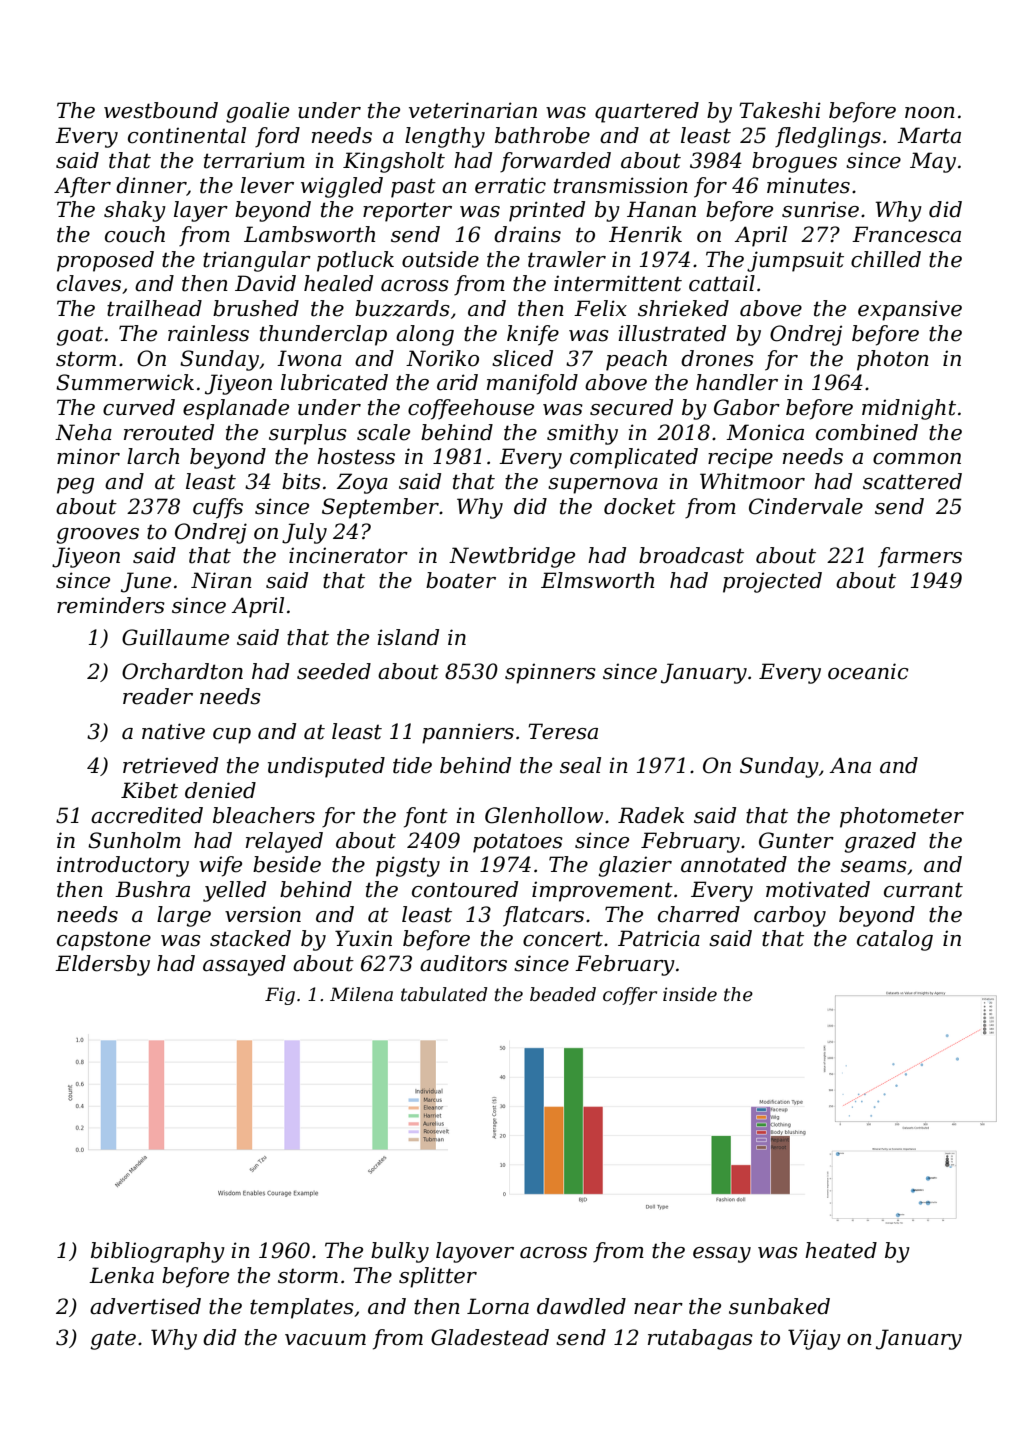 The height and width of the screenshot is (1448, 1019). I want to click on catalog, so click(895, 940).
